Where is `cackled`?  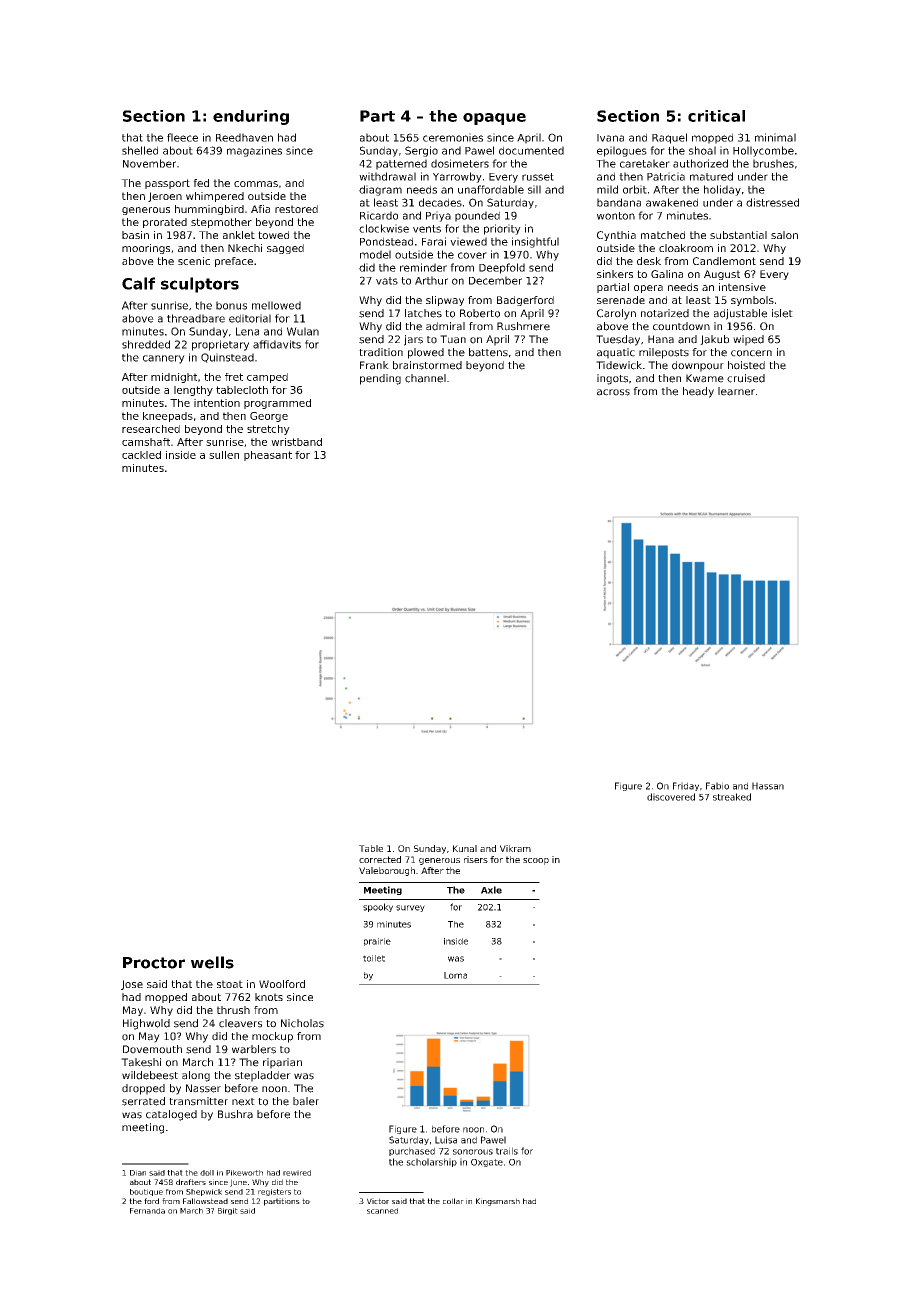
cackled is located at coordinates (141, 455).
